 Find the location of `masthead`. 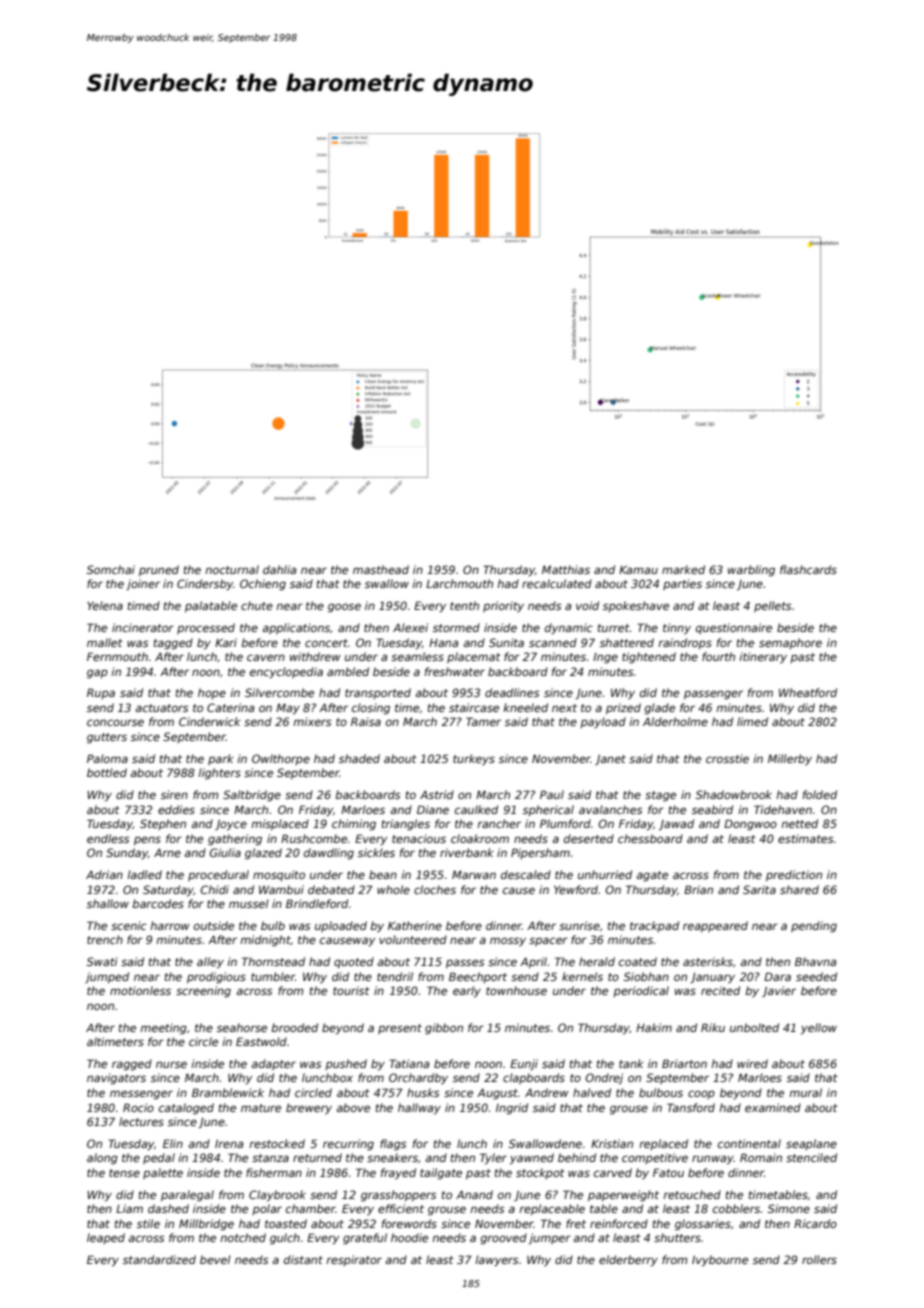

masthead is located at coordinates (381, 569).
